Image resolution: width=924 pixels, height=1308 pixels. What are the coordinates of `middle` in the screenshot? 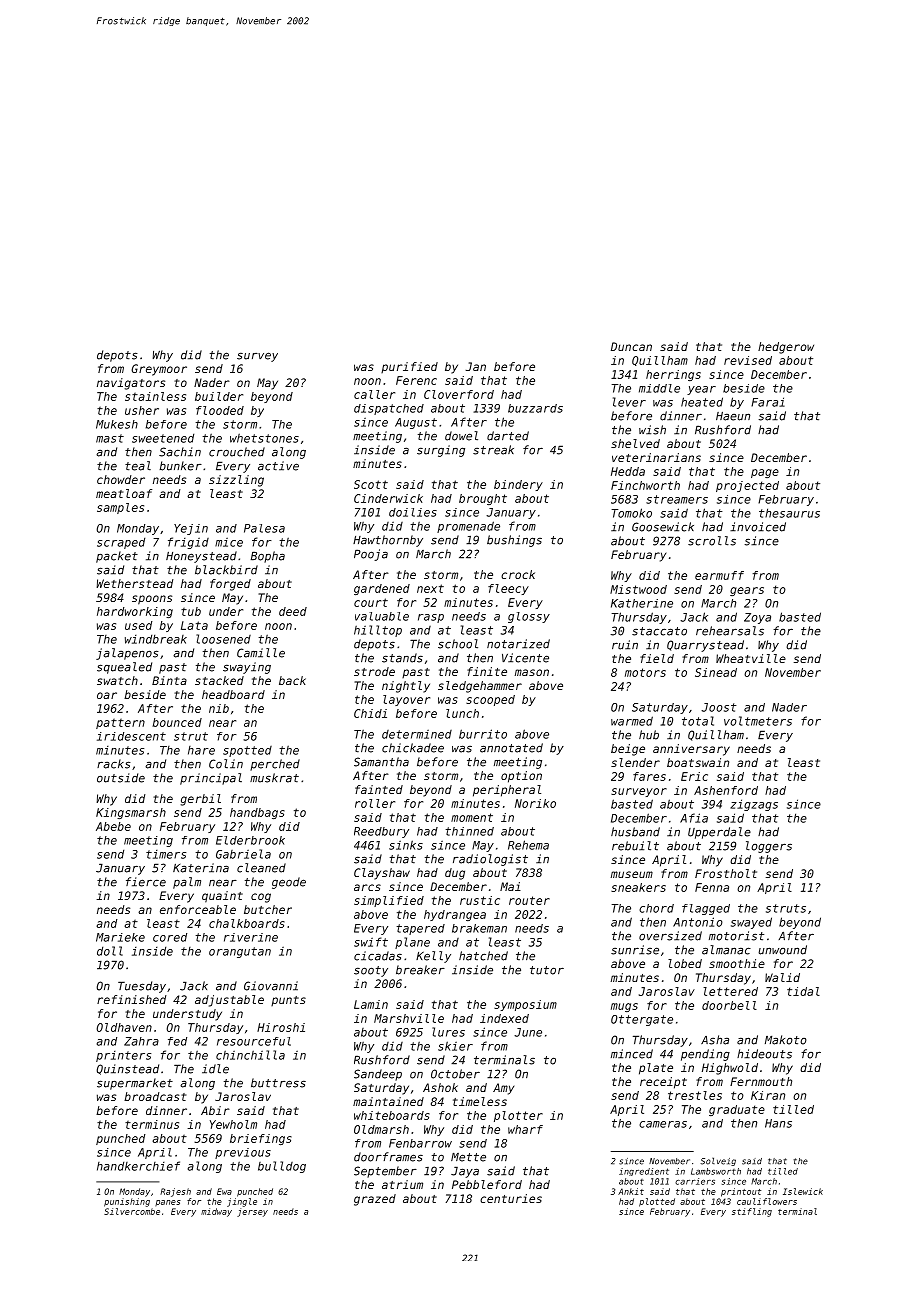 It's located at (659, 388).
